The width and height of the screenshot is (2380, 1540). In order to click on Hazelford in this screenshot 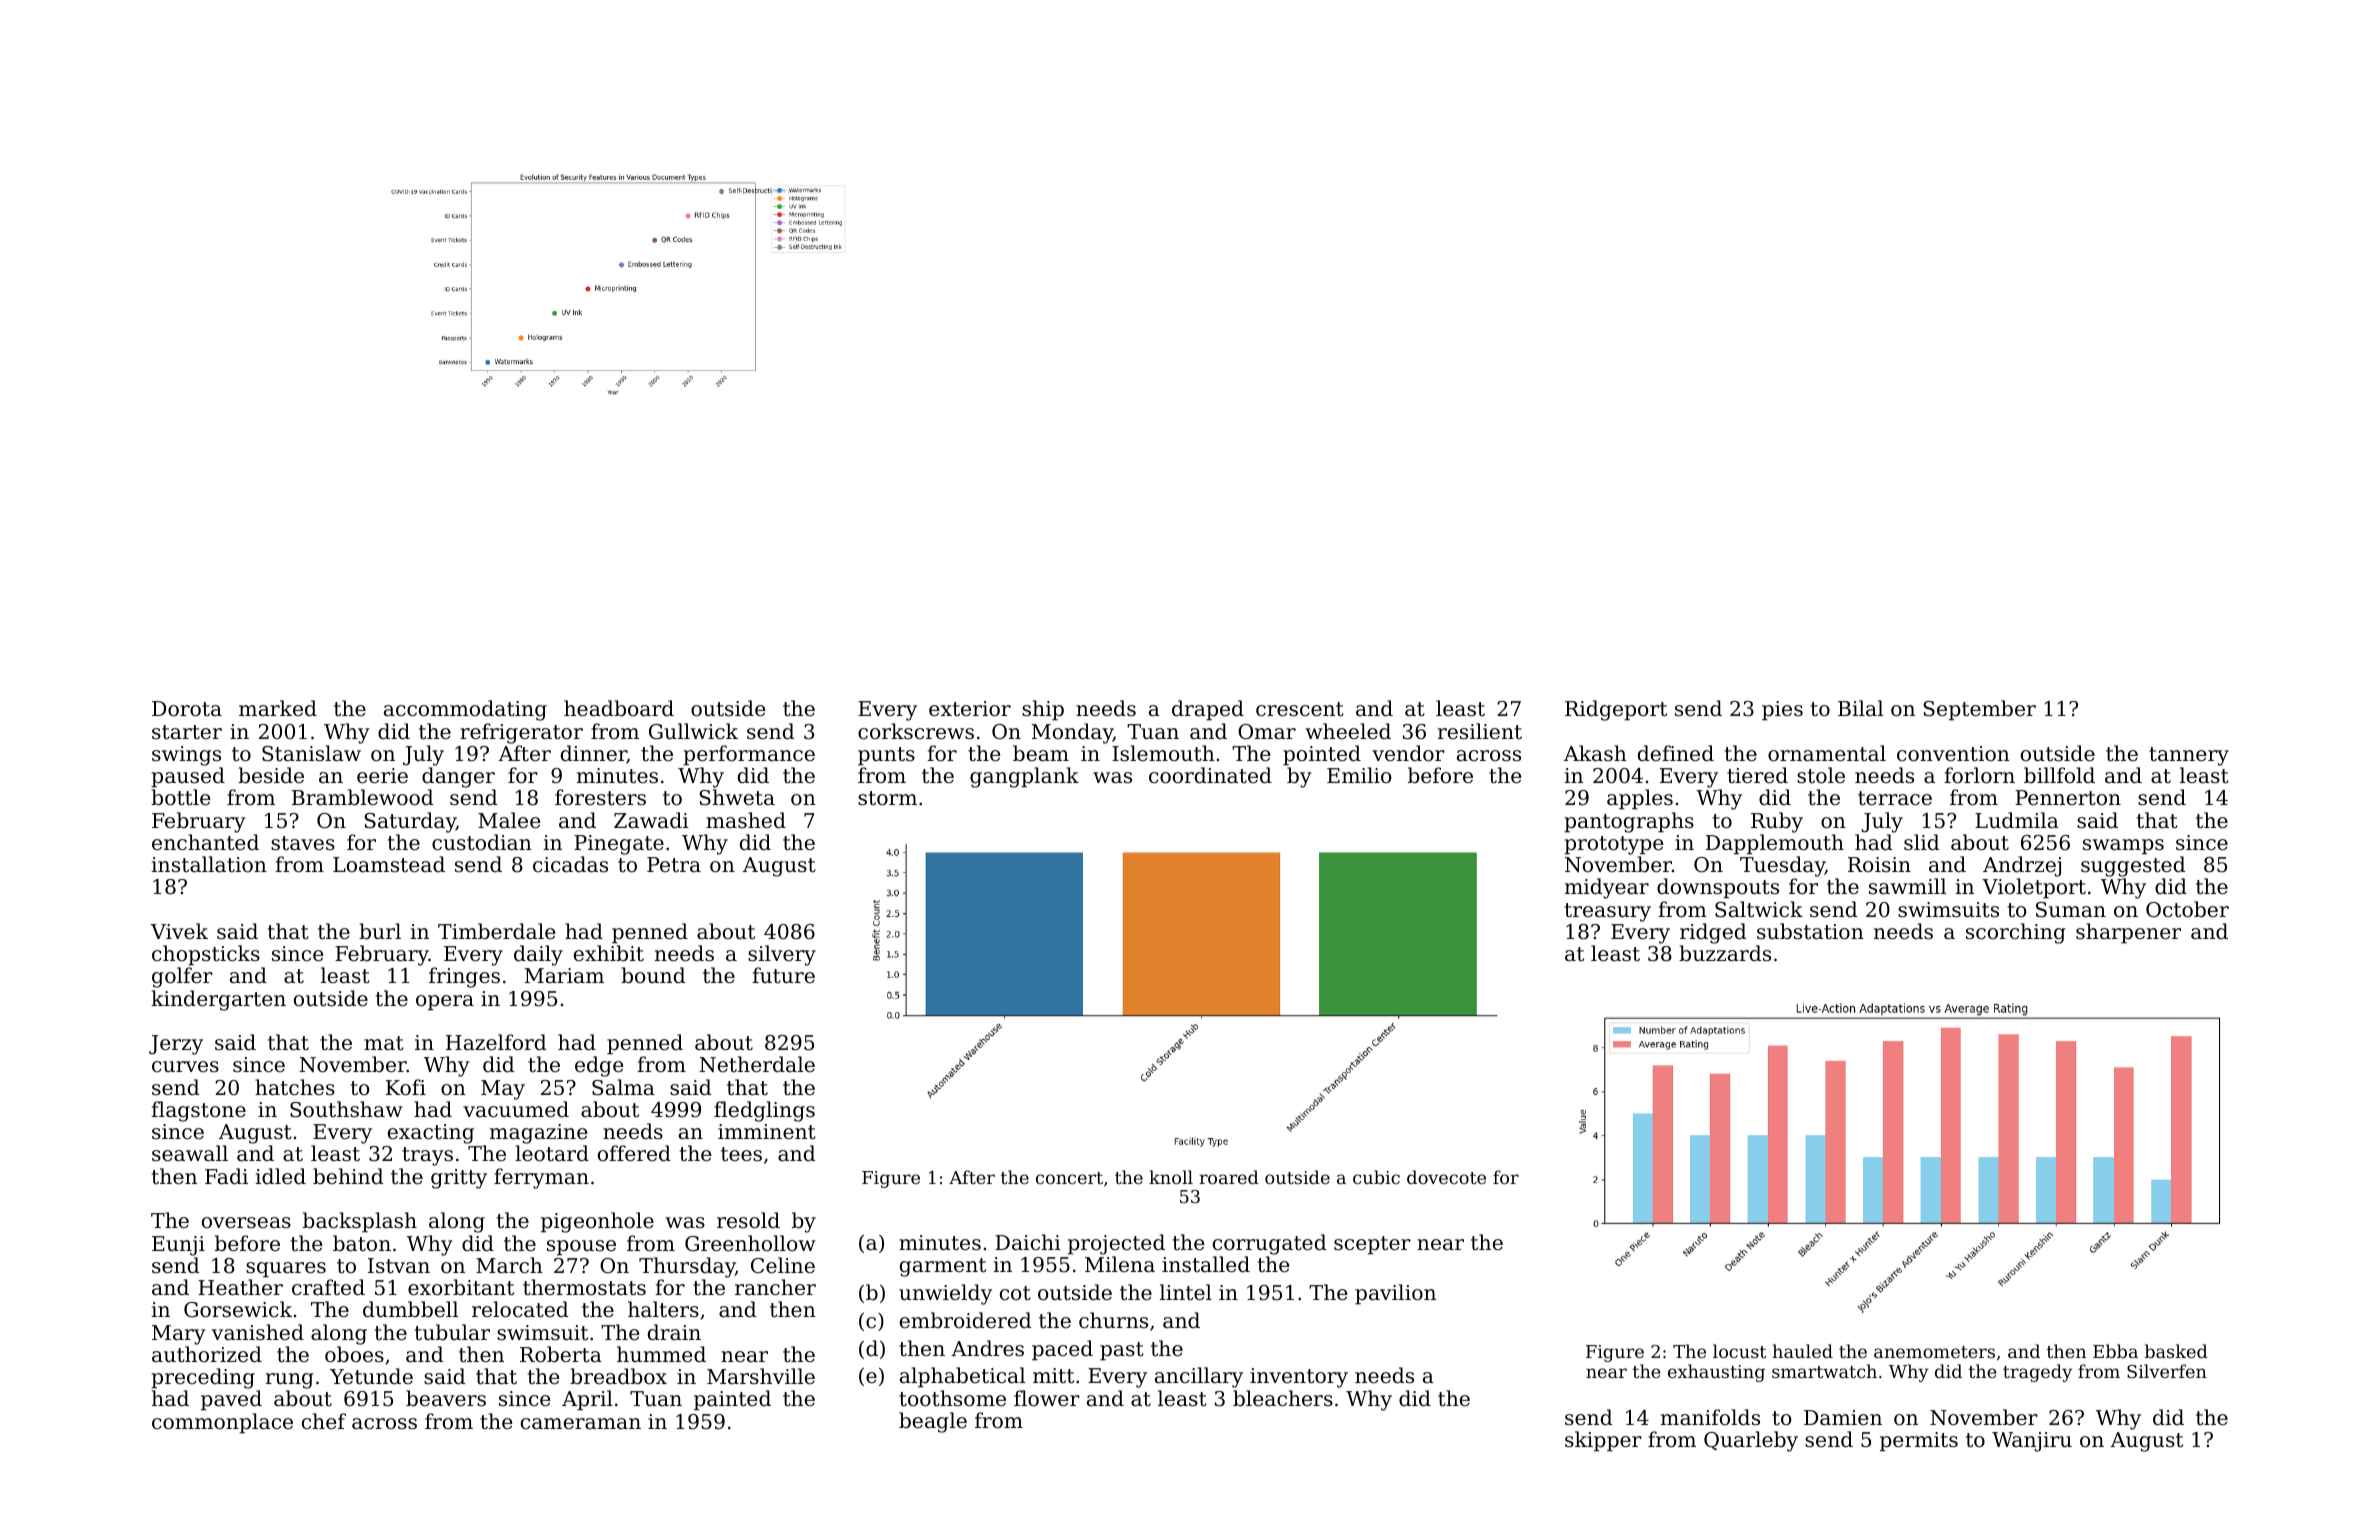, I will do `click(496, 1042)`.
